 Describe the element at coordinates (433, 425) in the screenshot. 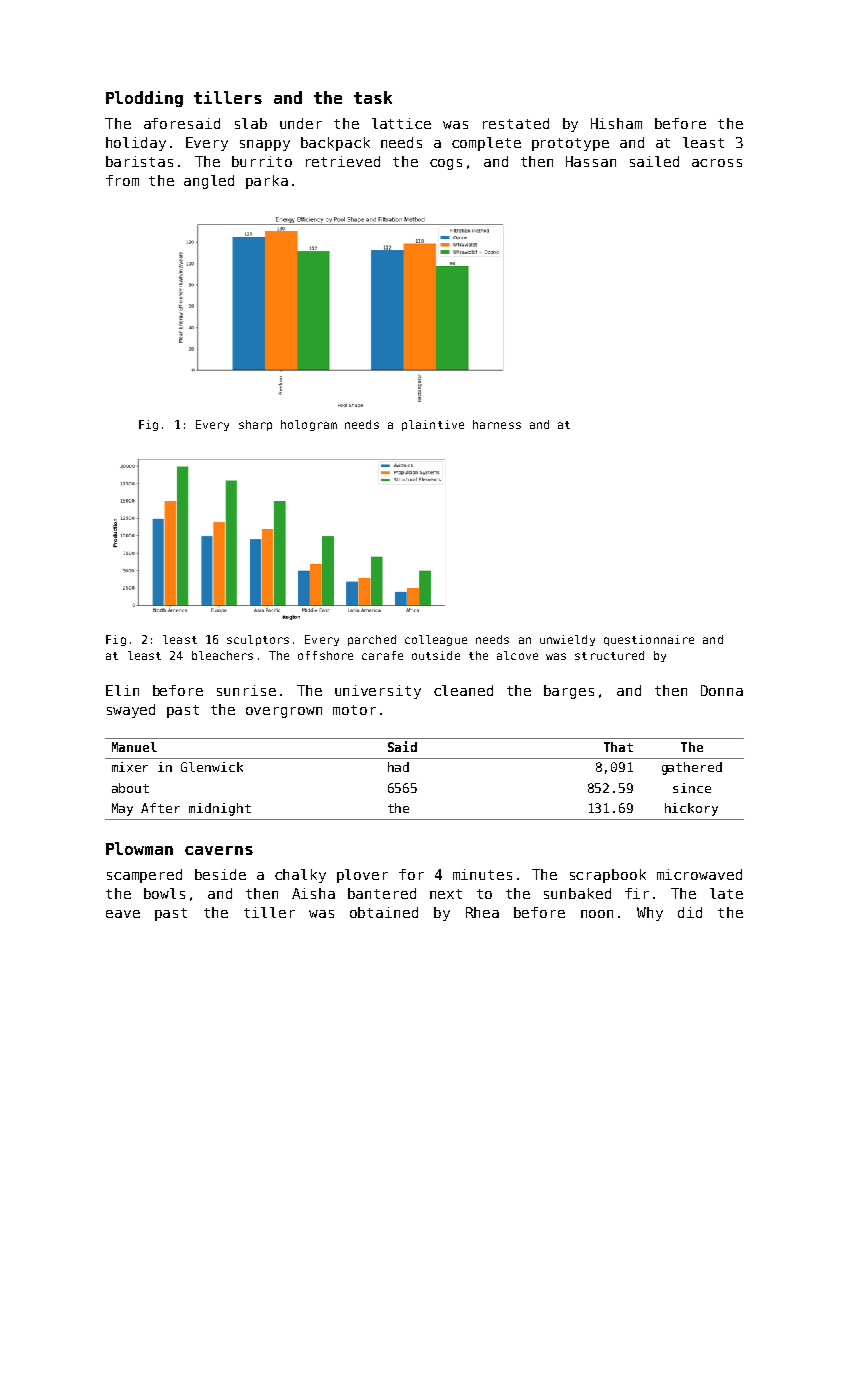

I see `plaintive` at that location.
